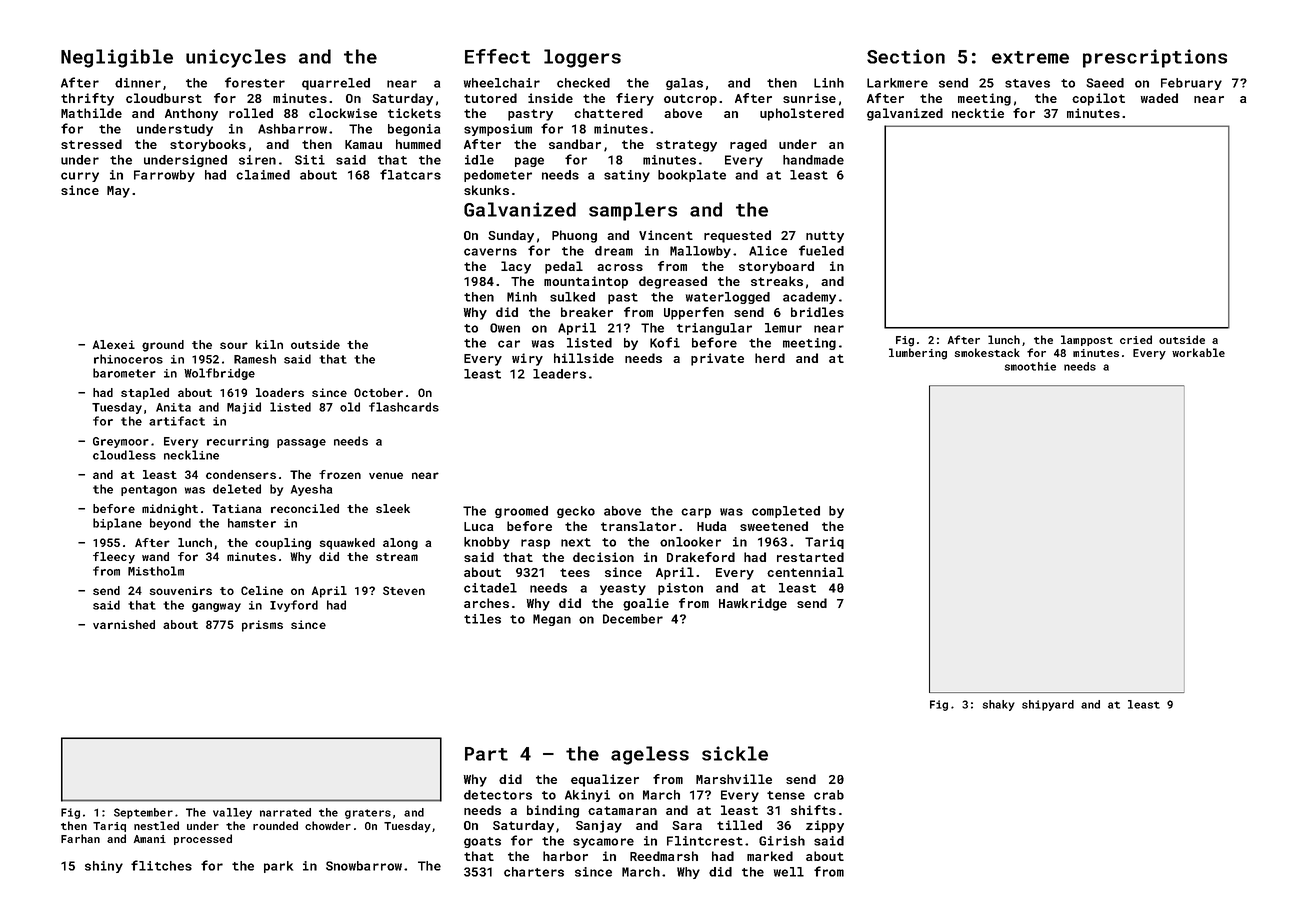  What do you see at coordinates (906, 56) in the document?
I see `Section` at bounding box center [906, 56].
